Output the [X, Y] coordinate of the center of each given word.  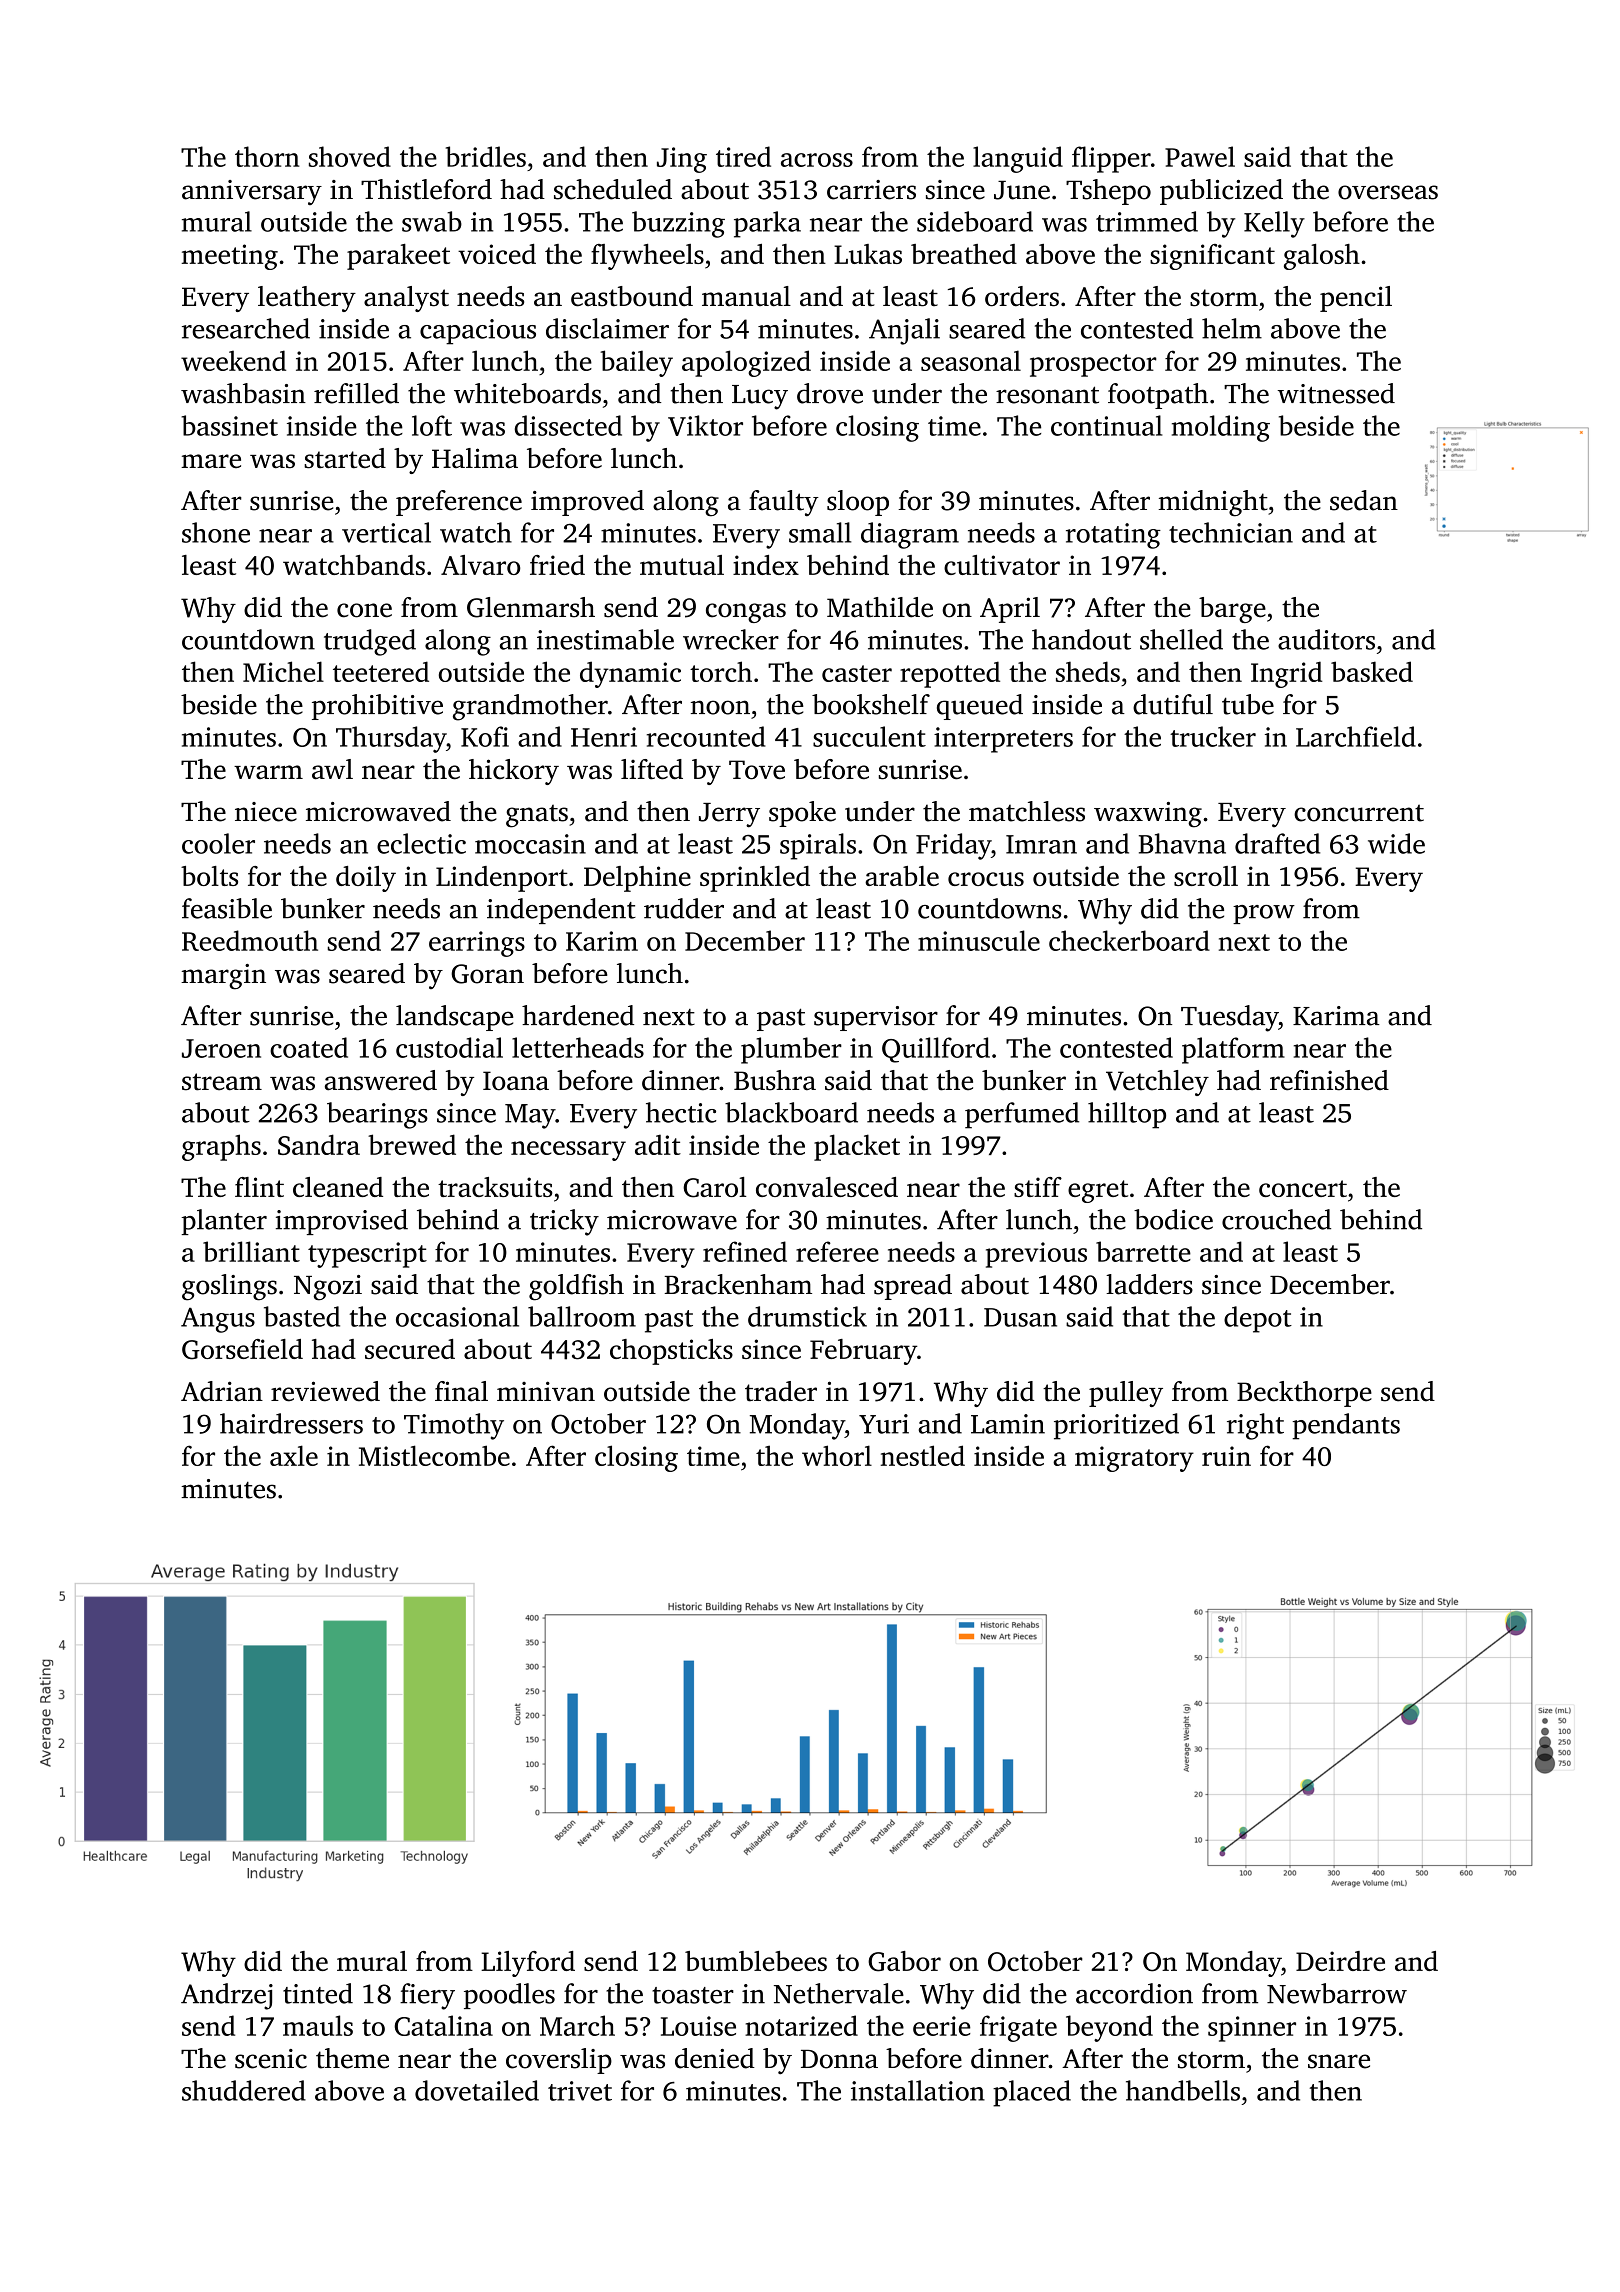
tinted [318, 1993]
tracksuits [495, 1187]
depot [1258, 1319]
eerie [942, 2026]
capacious [478, 332]
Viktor [705, 425]
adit [658, 1144]
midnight [1213, 503]
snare [1339, 2061]
